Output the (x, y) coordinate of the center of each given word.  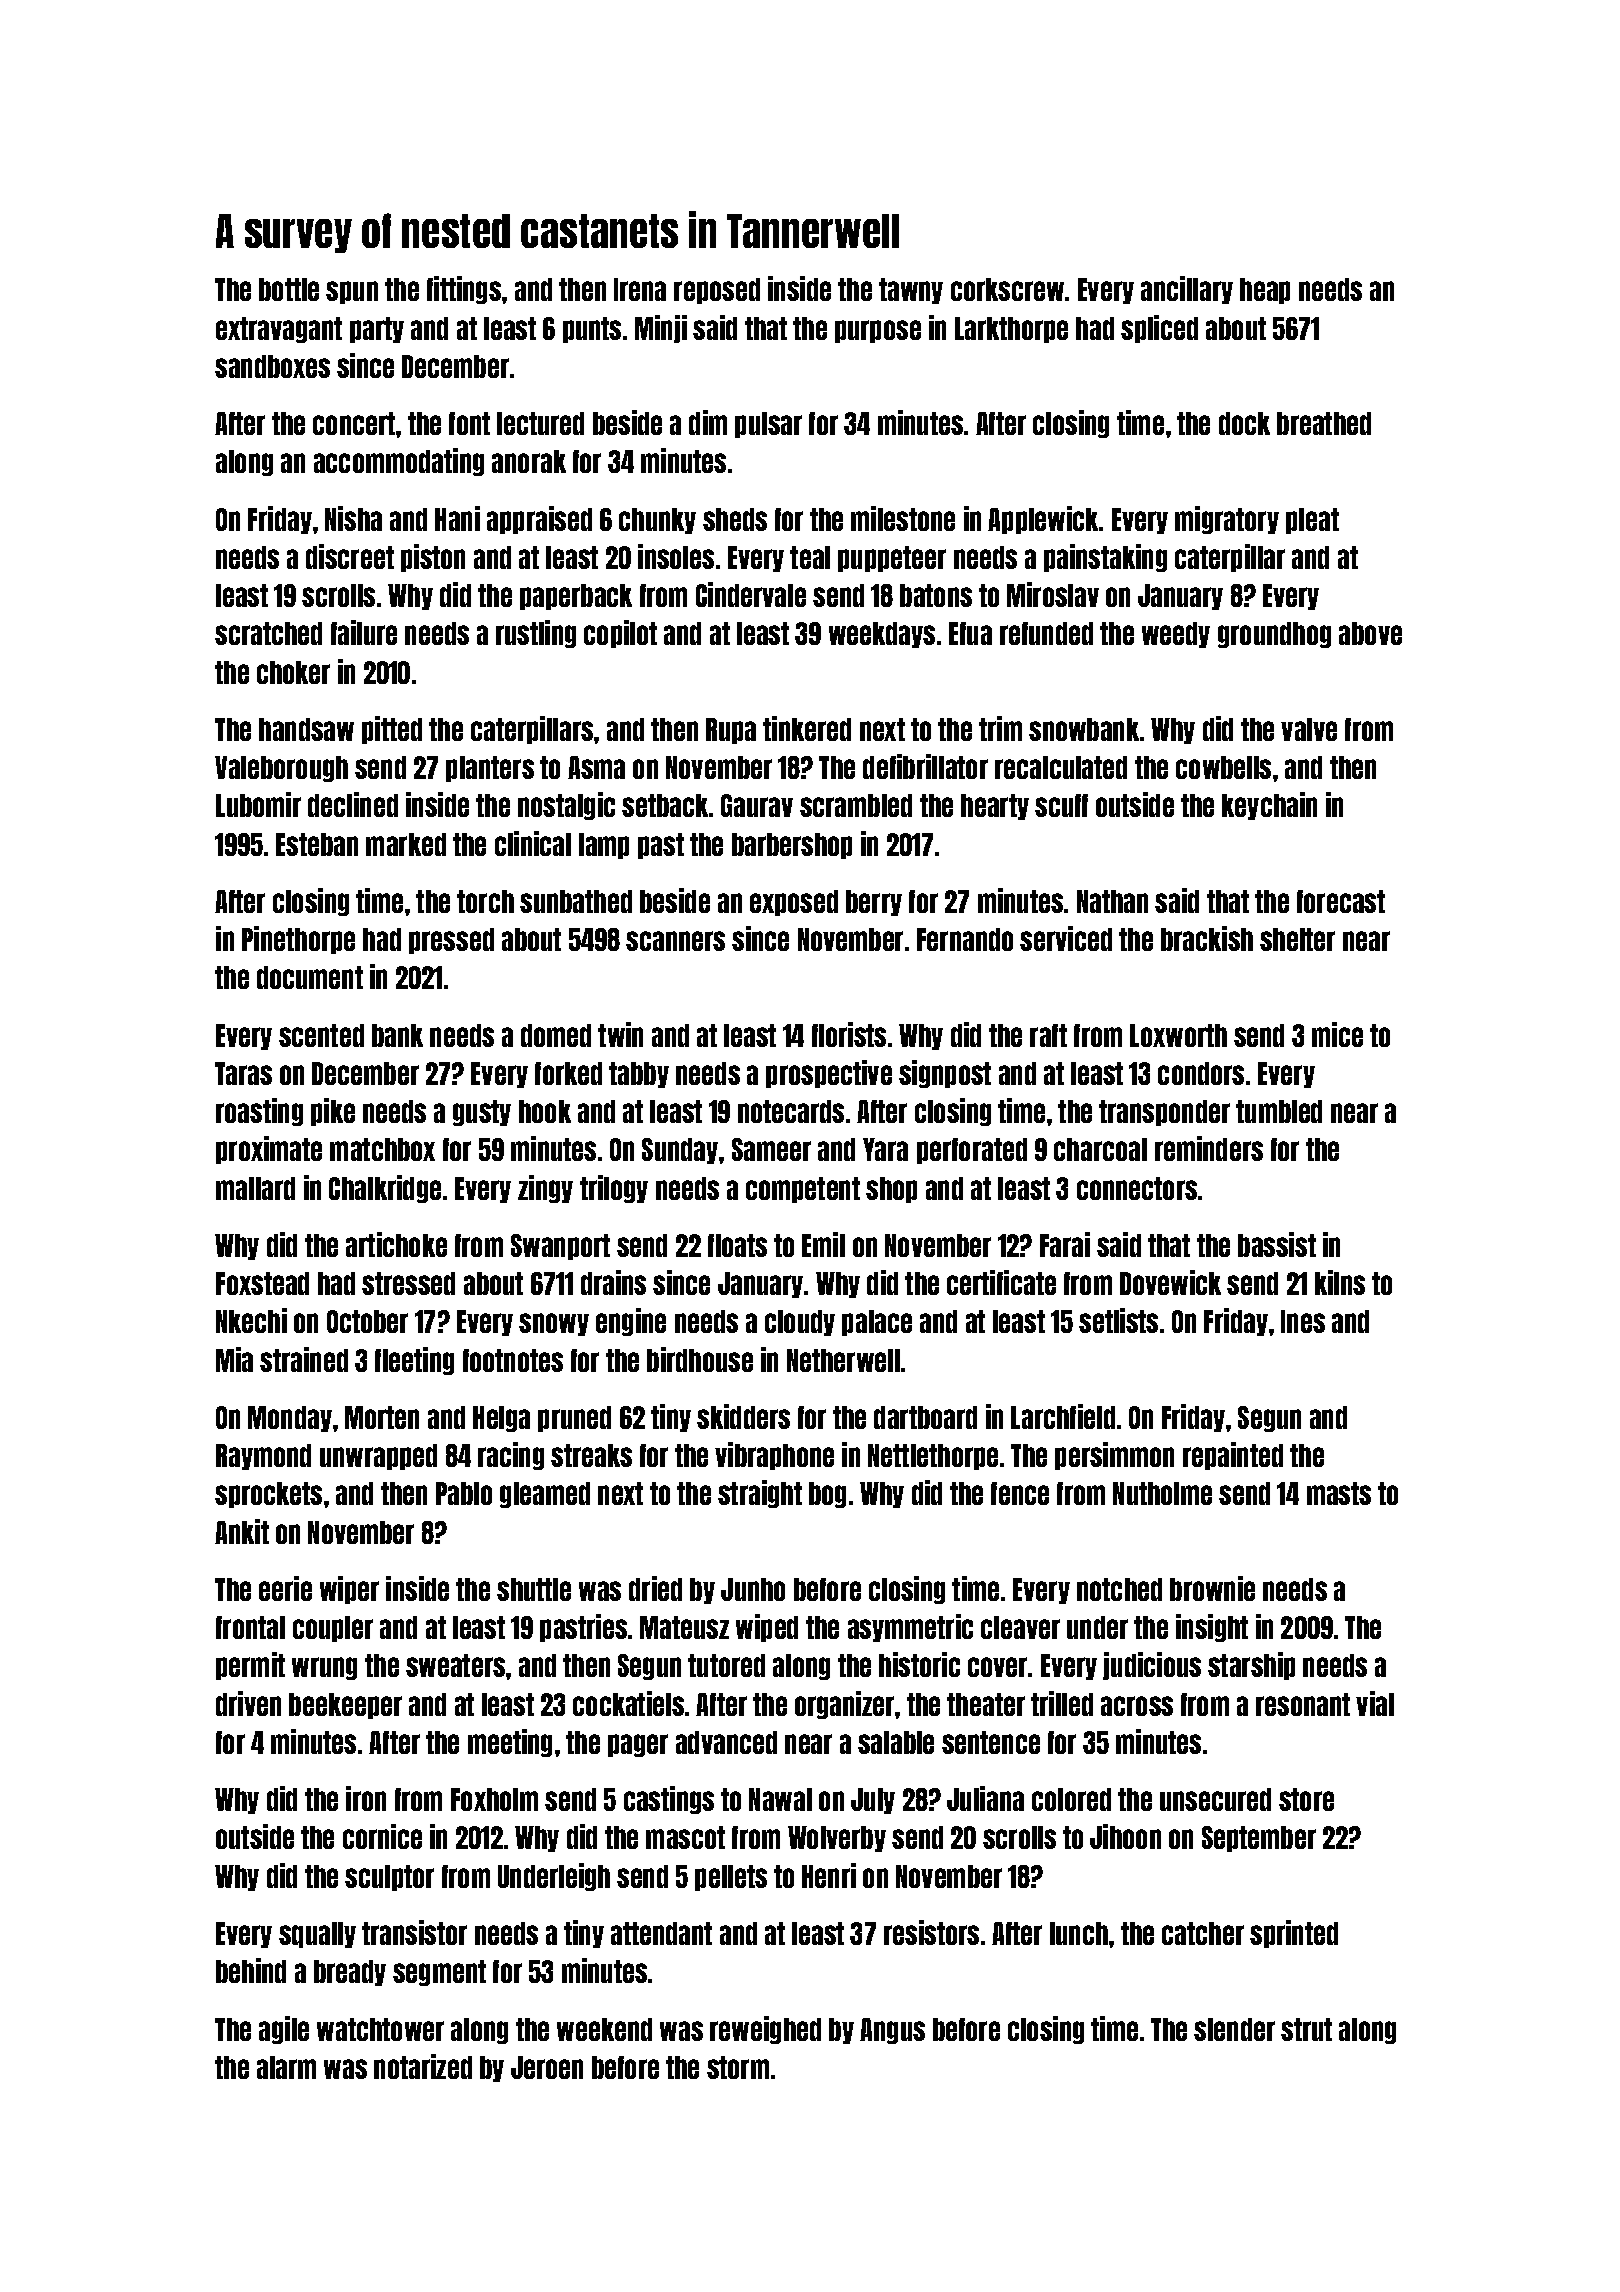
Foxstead (262, 1283)
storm (738, 2067)
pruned (574, 1419)
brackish (1207, 938)
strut (1306, 2029)
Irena (640, 289)
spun (352, 292)
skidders (743, 1416)
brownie (1212, 1588)
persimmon (1114, 1456)
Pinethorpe (298, 940)
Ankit (242, 1531)
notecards (791, 1111)
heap (1265, 291)
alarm (286, 2067)
